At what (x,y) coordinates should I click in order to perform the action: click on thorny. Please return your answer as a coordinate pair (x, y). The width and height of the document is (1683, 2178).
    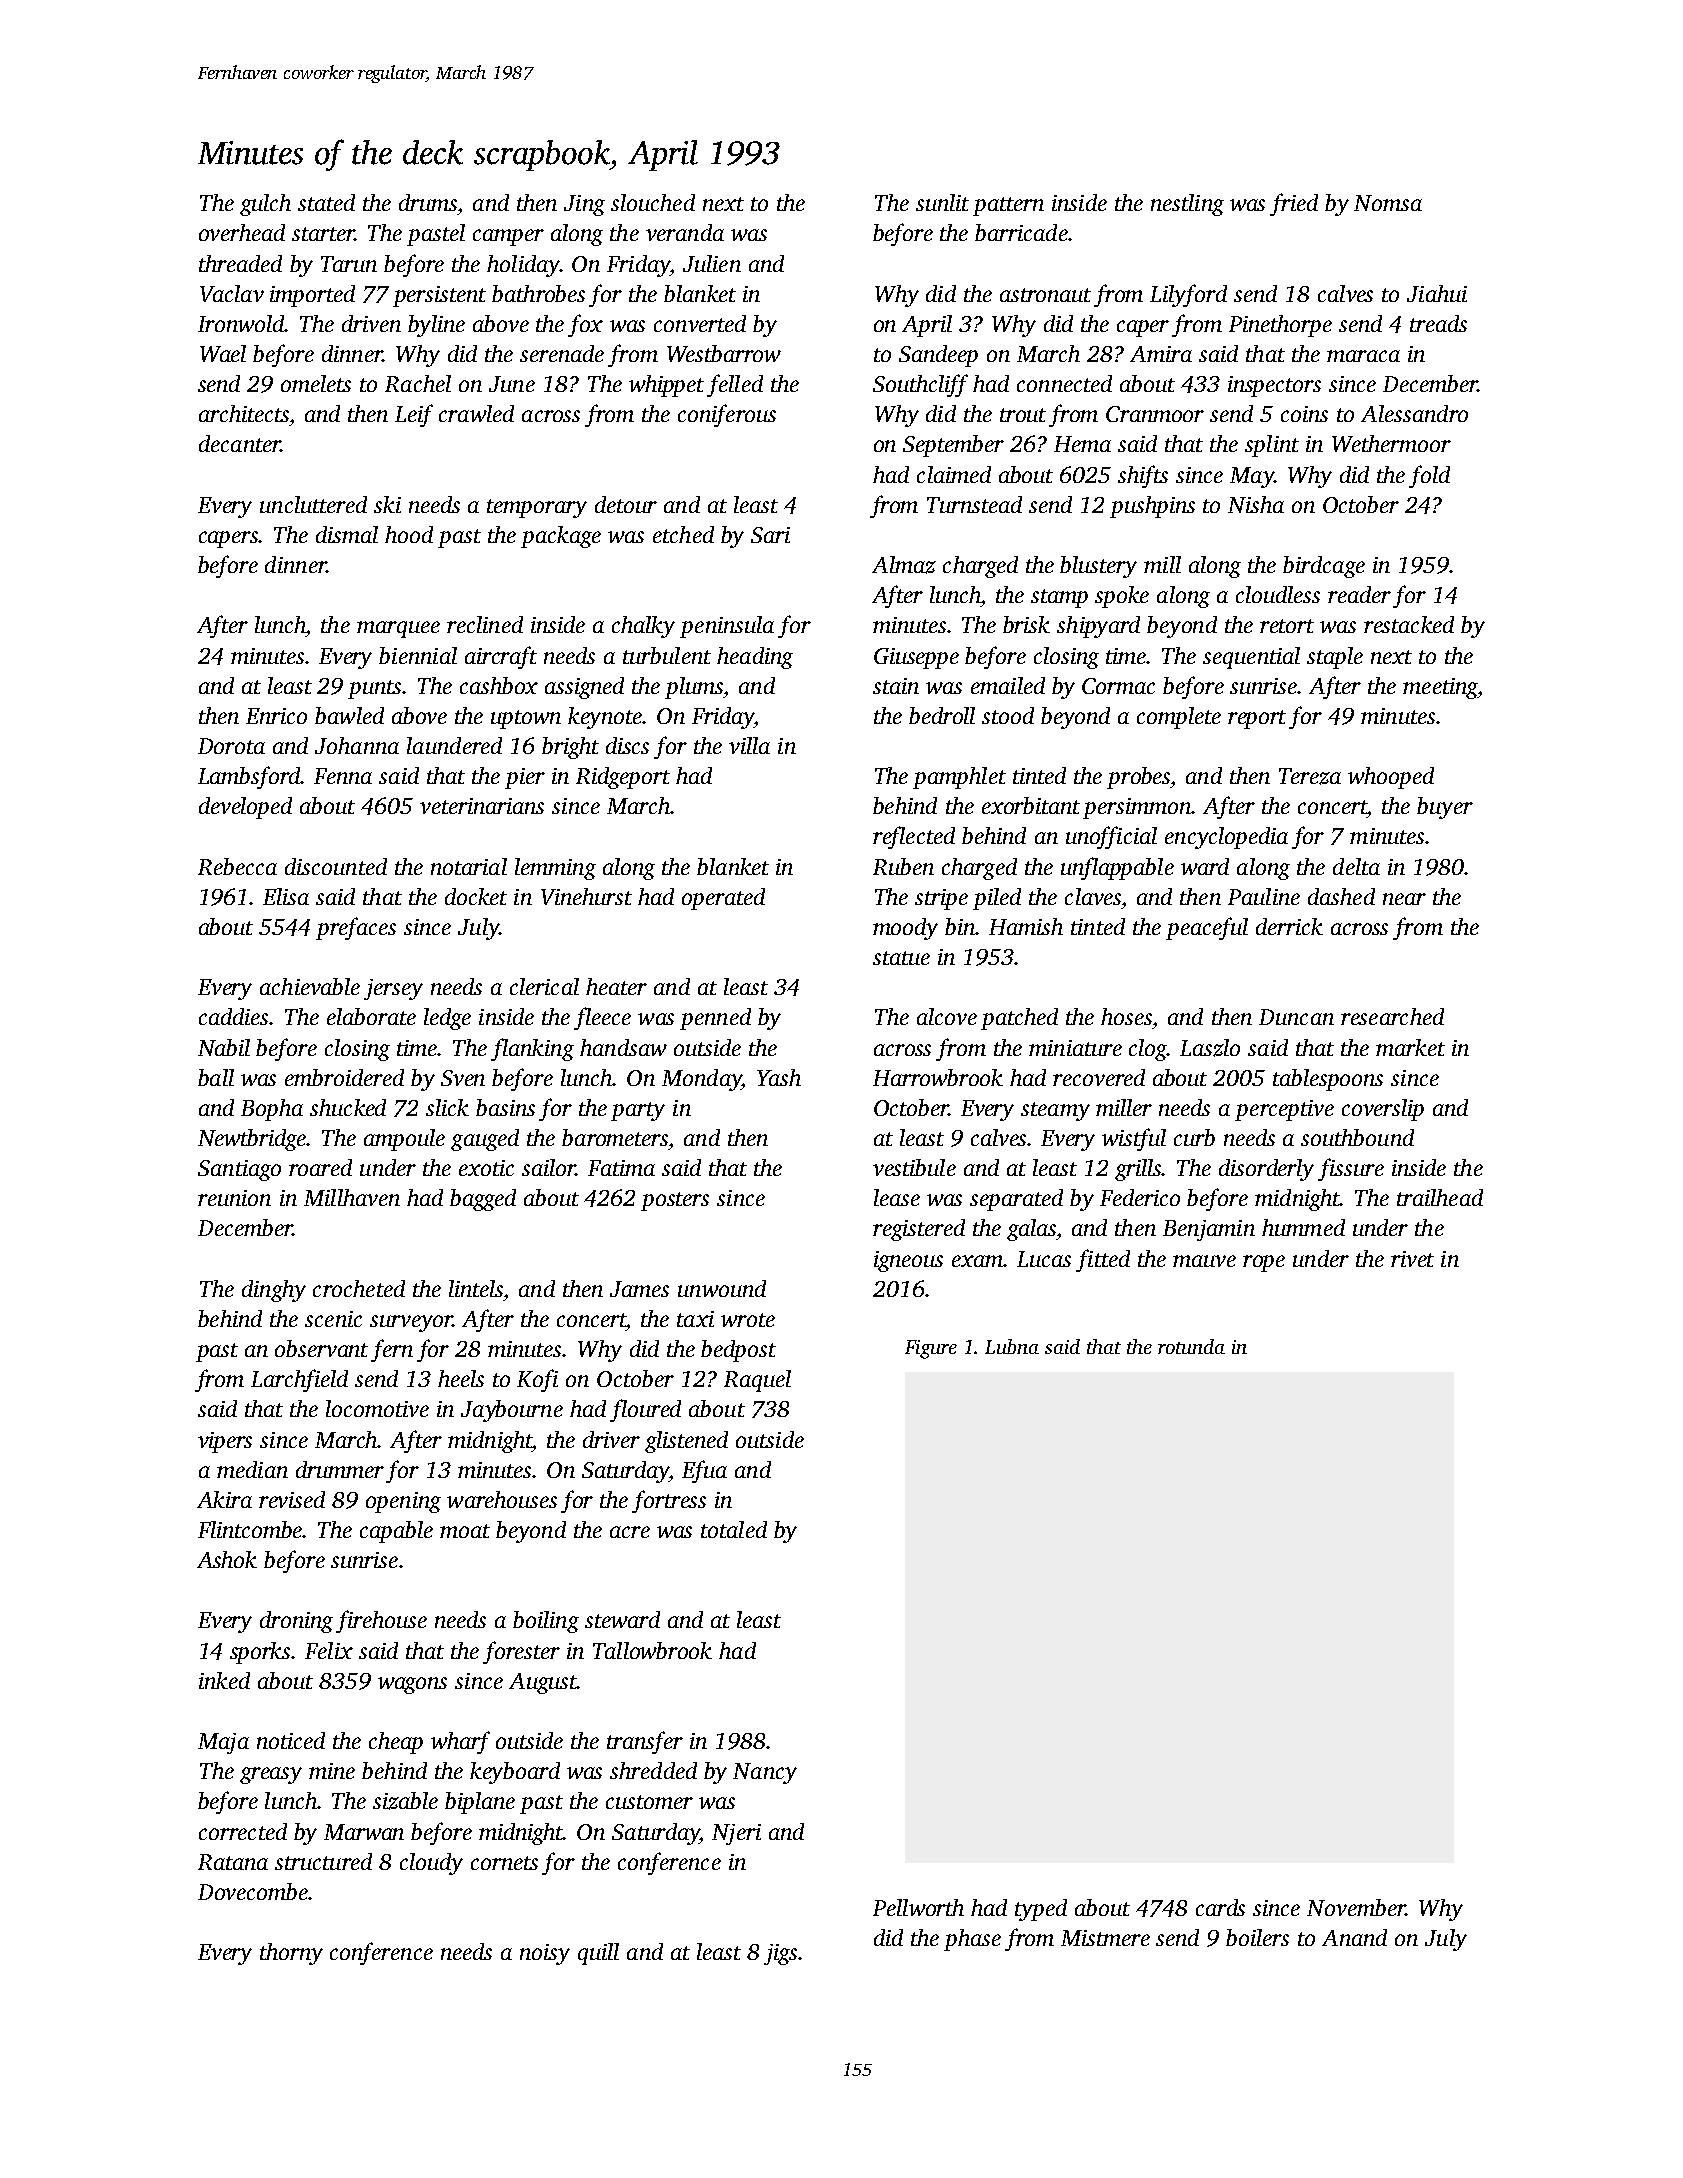
    Looking at the image, I should click on (291, 1954).
